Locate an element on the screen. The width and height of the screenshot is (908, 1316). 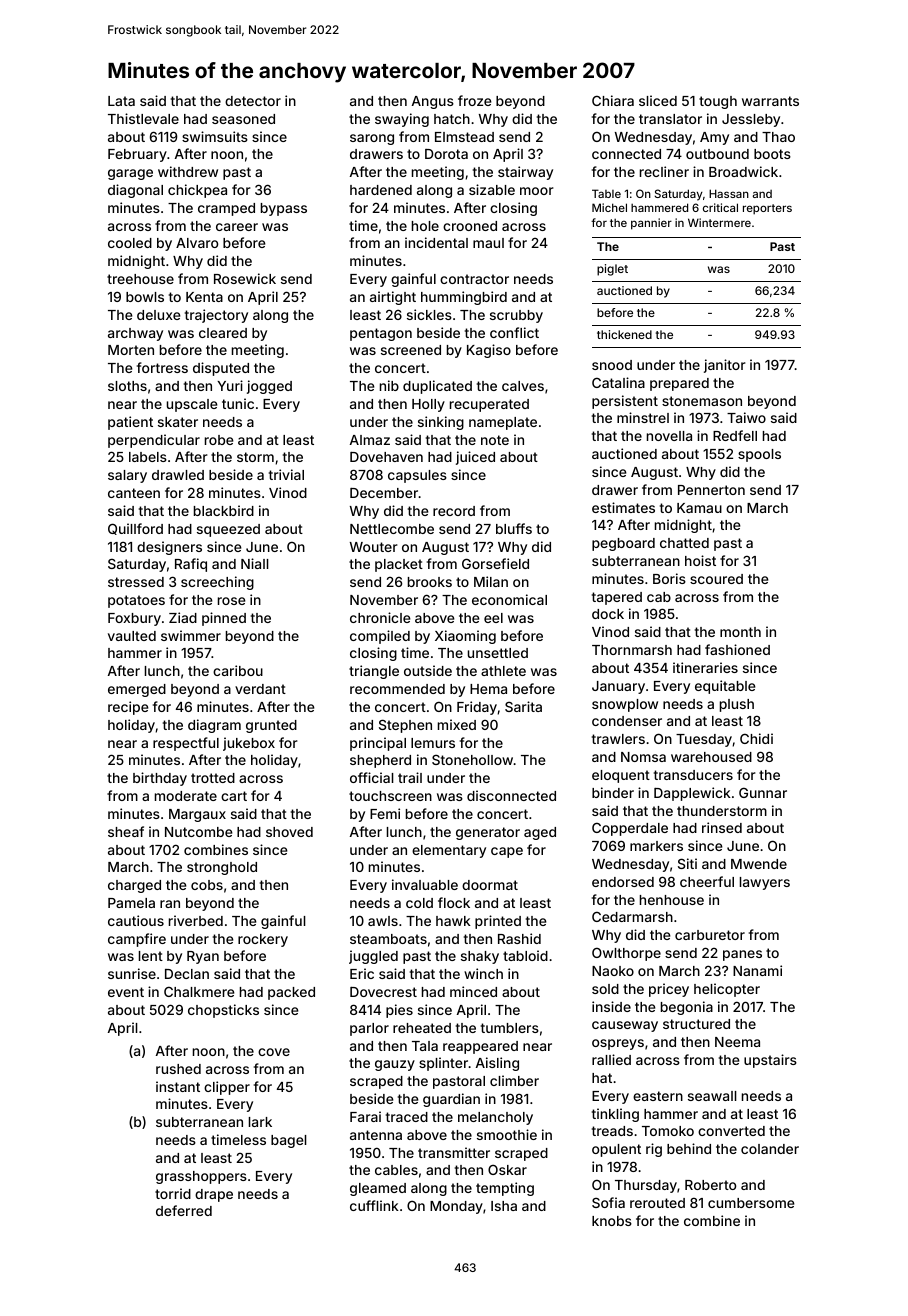
outside is located at coordinates (428, 670).
